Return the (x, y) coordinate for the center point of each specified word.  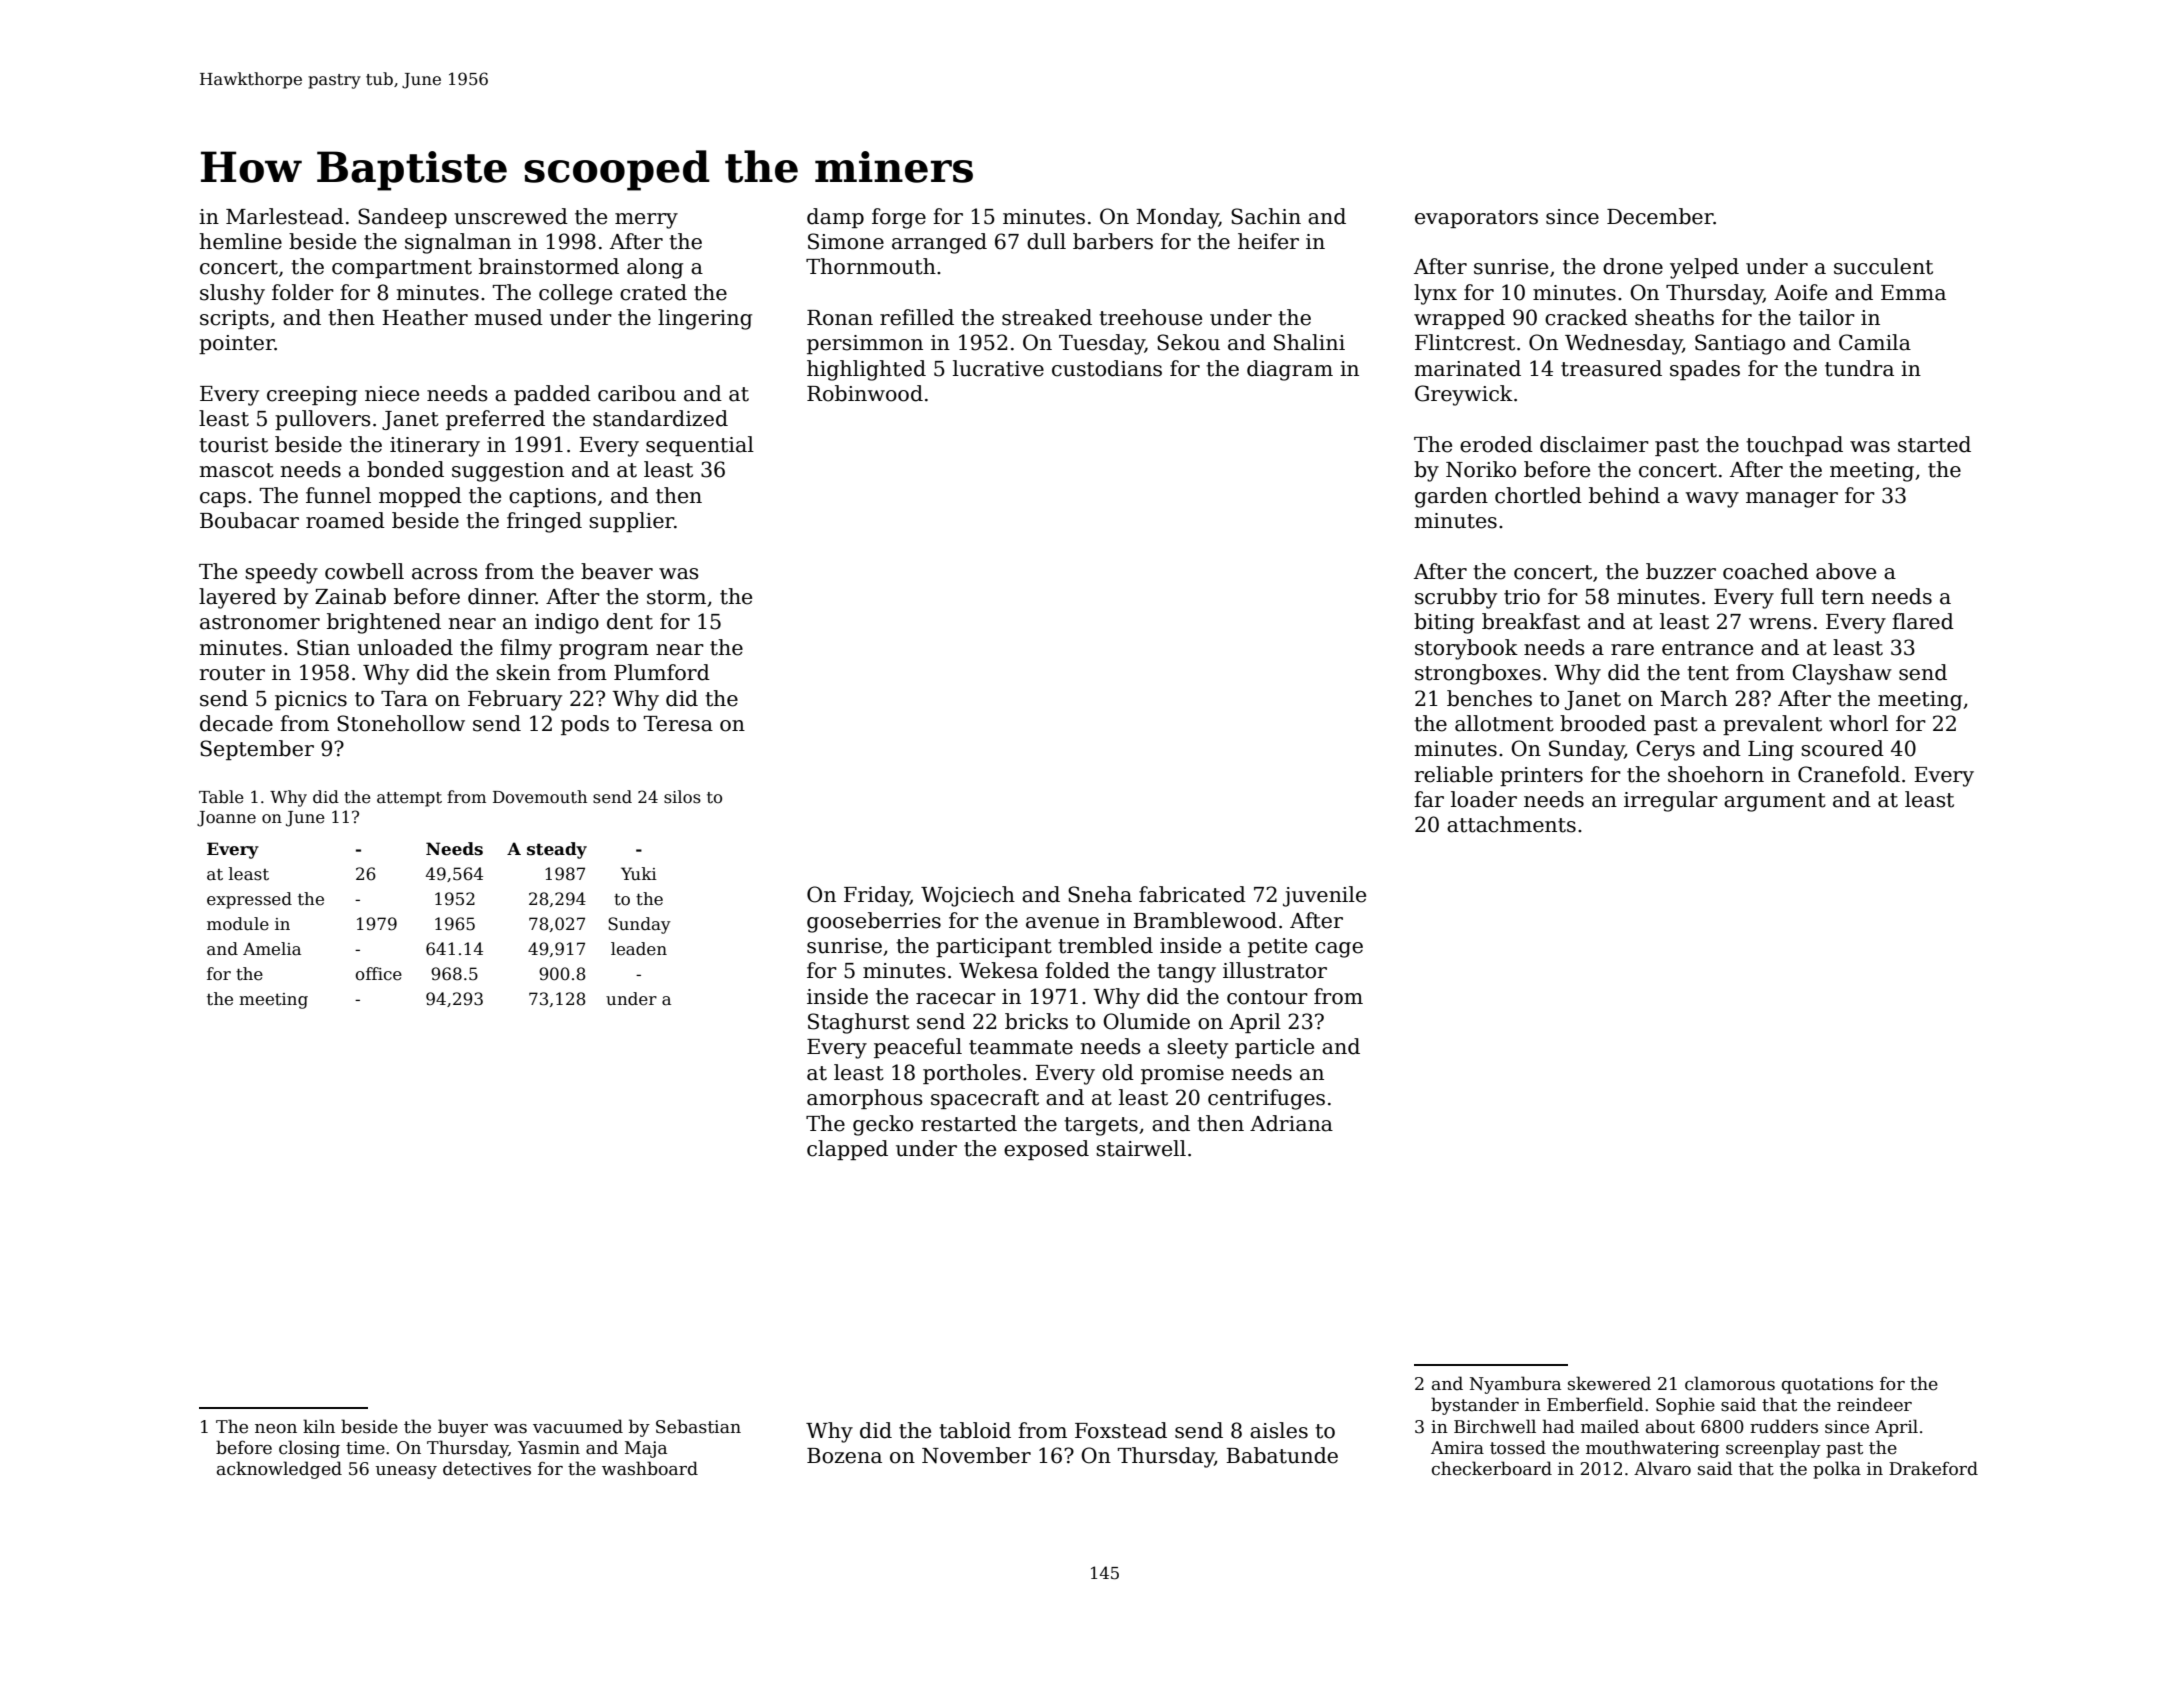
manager (1792, 500)
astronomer (260, 622)
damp (835, 218)
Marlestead (285, 216)
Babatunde (1282, 1455)
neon (276, 1429)
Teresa (678, 724)
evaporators (1476, 219)
